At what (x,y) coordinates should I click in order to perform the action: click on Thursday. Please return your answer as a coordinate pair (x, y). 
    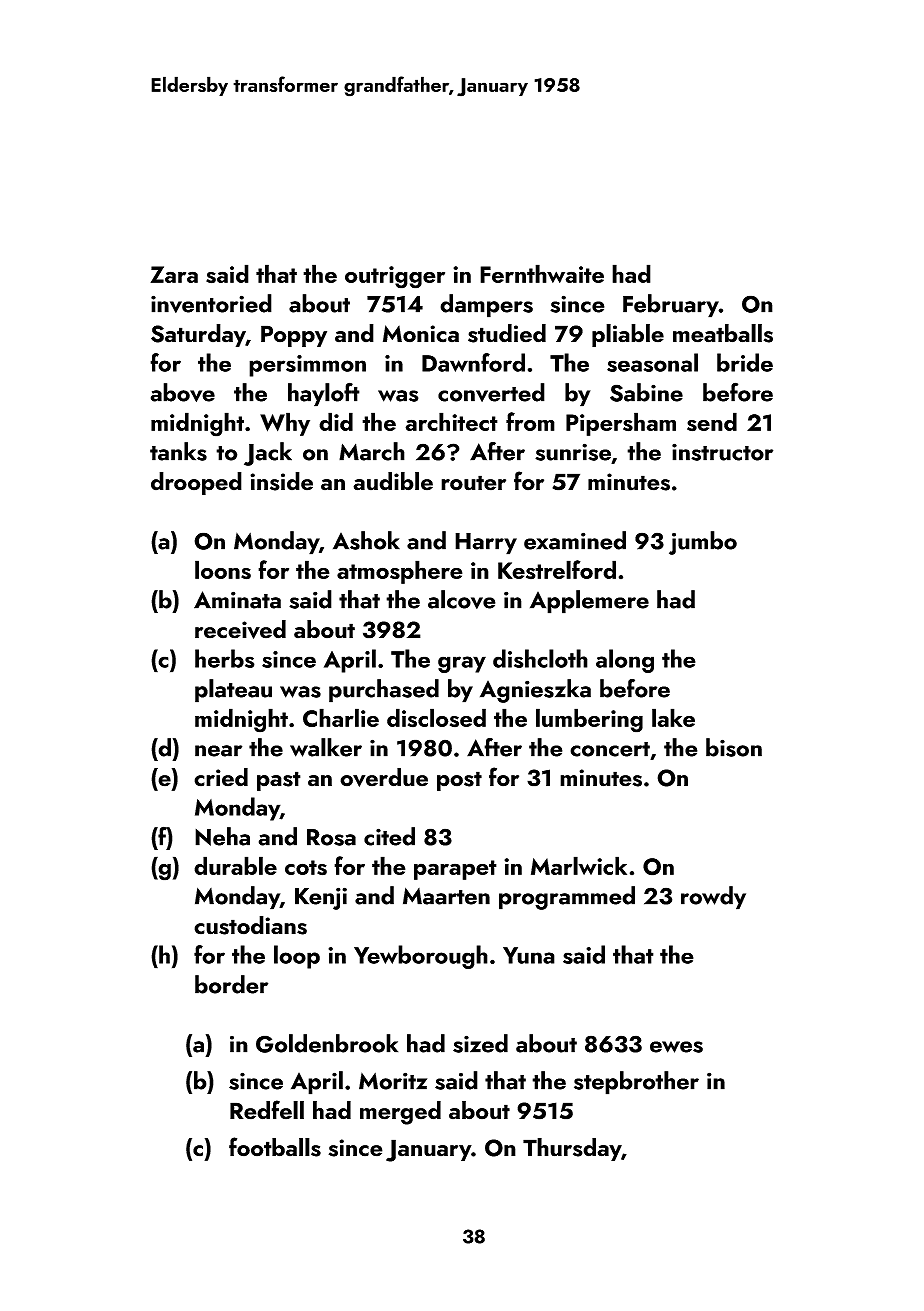
    Looking at the image, I should click on (572, 1149).
